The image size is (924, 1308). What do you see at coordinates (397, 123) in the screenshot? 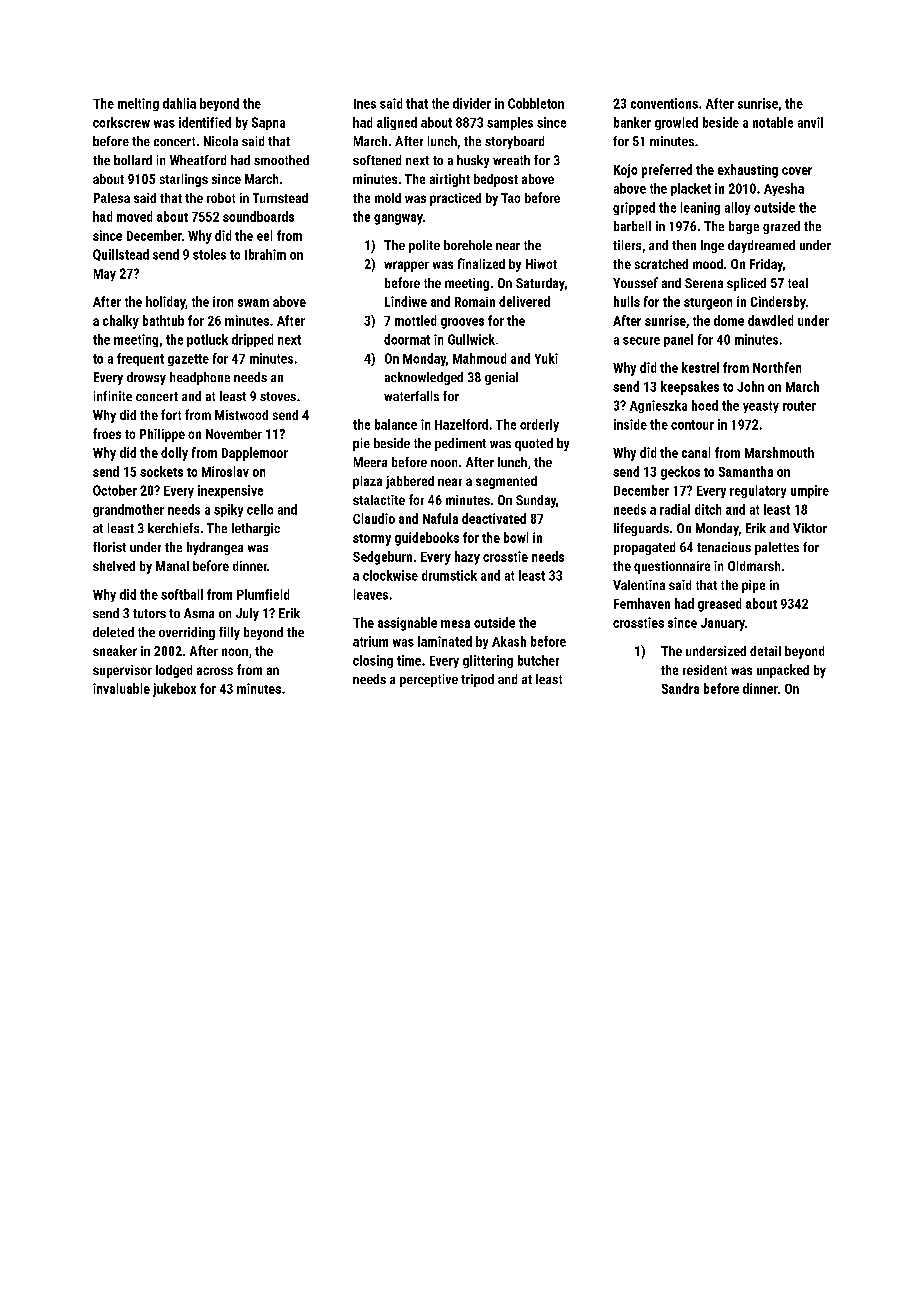
I see `aligned` at bounding box center [397, 123].
